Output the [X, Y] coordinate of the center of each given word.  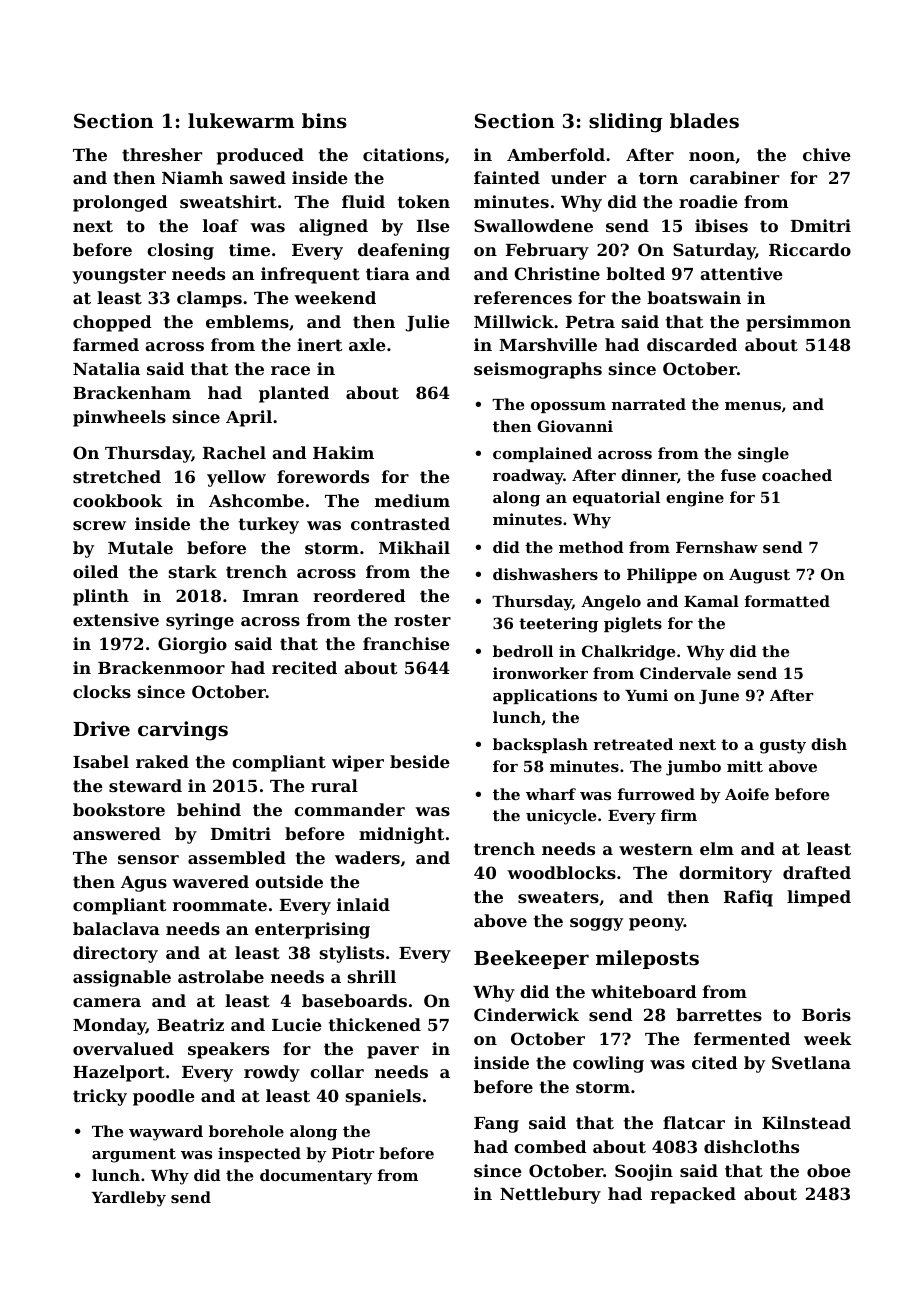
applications [545, 696]
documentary [316, 1177]
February [547, 251]
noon [712, 156]
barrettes [719, 1014]
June [719, 697]
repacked [693, 1195]
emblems [247, 321]
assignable [122, 978]
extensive [116, 619]
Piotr [353, 1153]
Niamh [192, 177]
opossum [568, 407]
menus [753, 406]
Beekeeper [531, 959]
